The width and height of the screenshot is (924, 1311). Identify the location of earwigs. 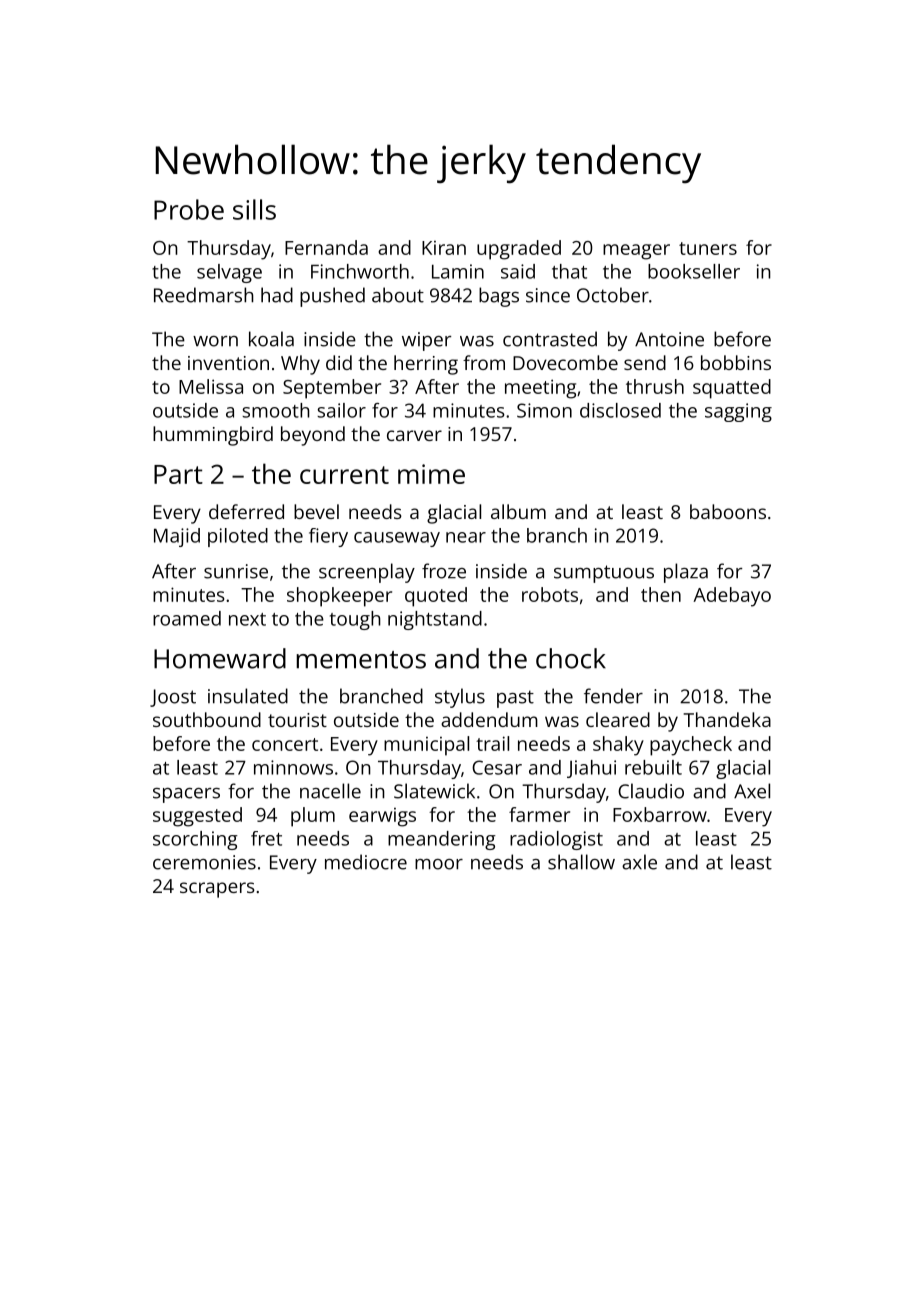
(382, 817).
